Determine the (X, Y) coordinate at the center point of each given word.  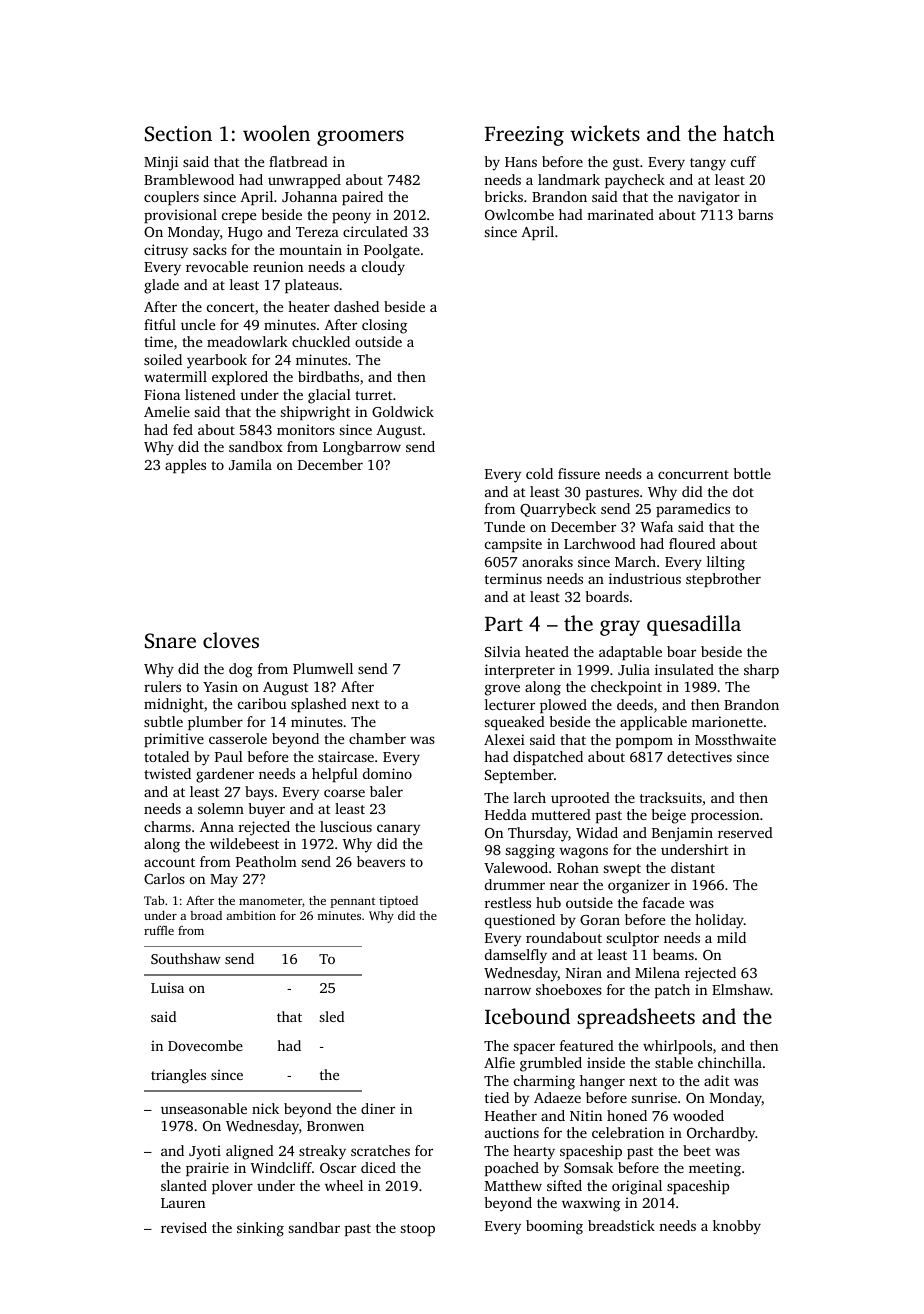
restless (508, 902)
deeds (635, 704)
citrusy (166, 251)
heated (547, 651)
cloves (231, 640)
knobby (737, 1227)
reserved (745, 832)
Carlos (164, 878)
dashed (356, 306)
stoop (418, 1230)
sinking (260, 1229)
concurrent (693, 474)
